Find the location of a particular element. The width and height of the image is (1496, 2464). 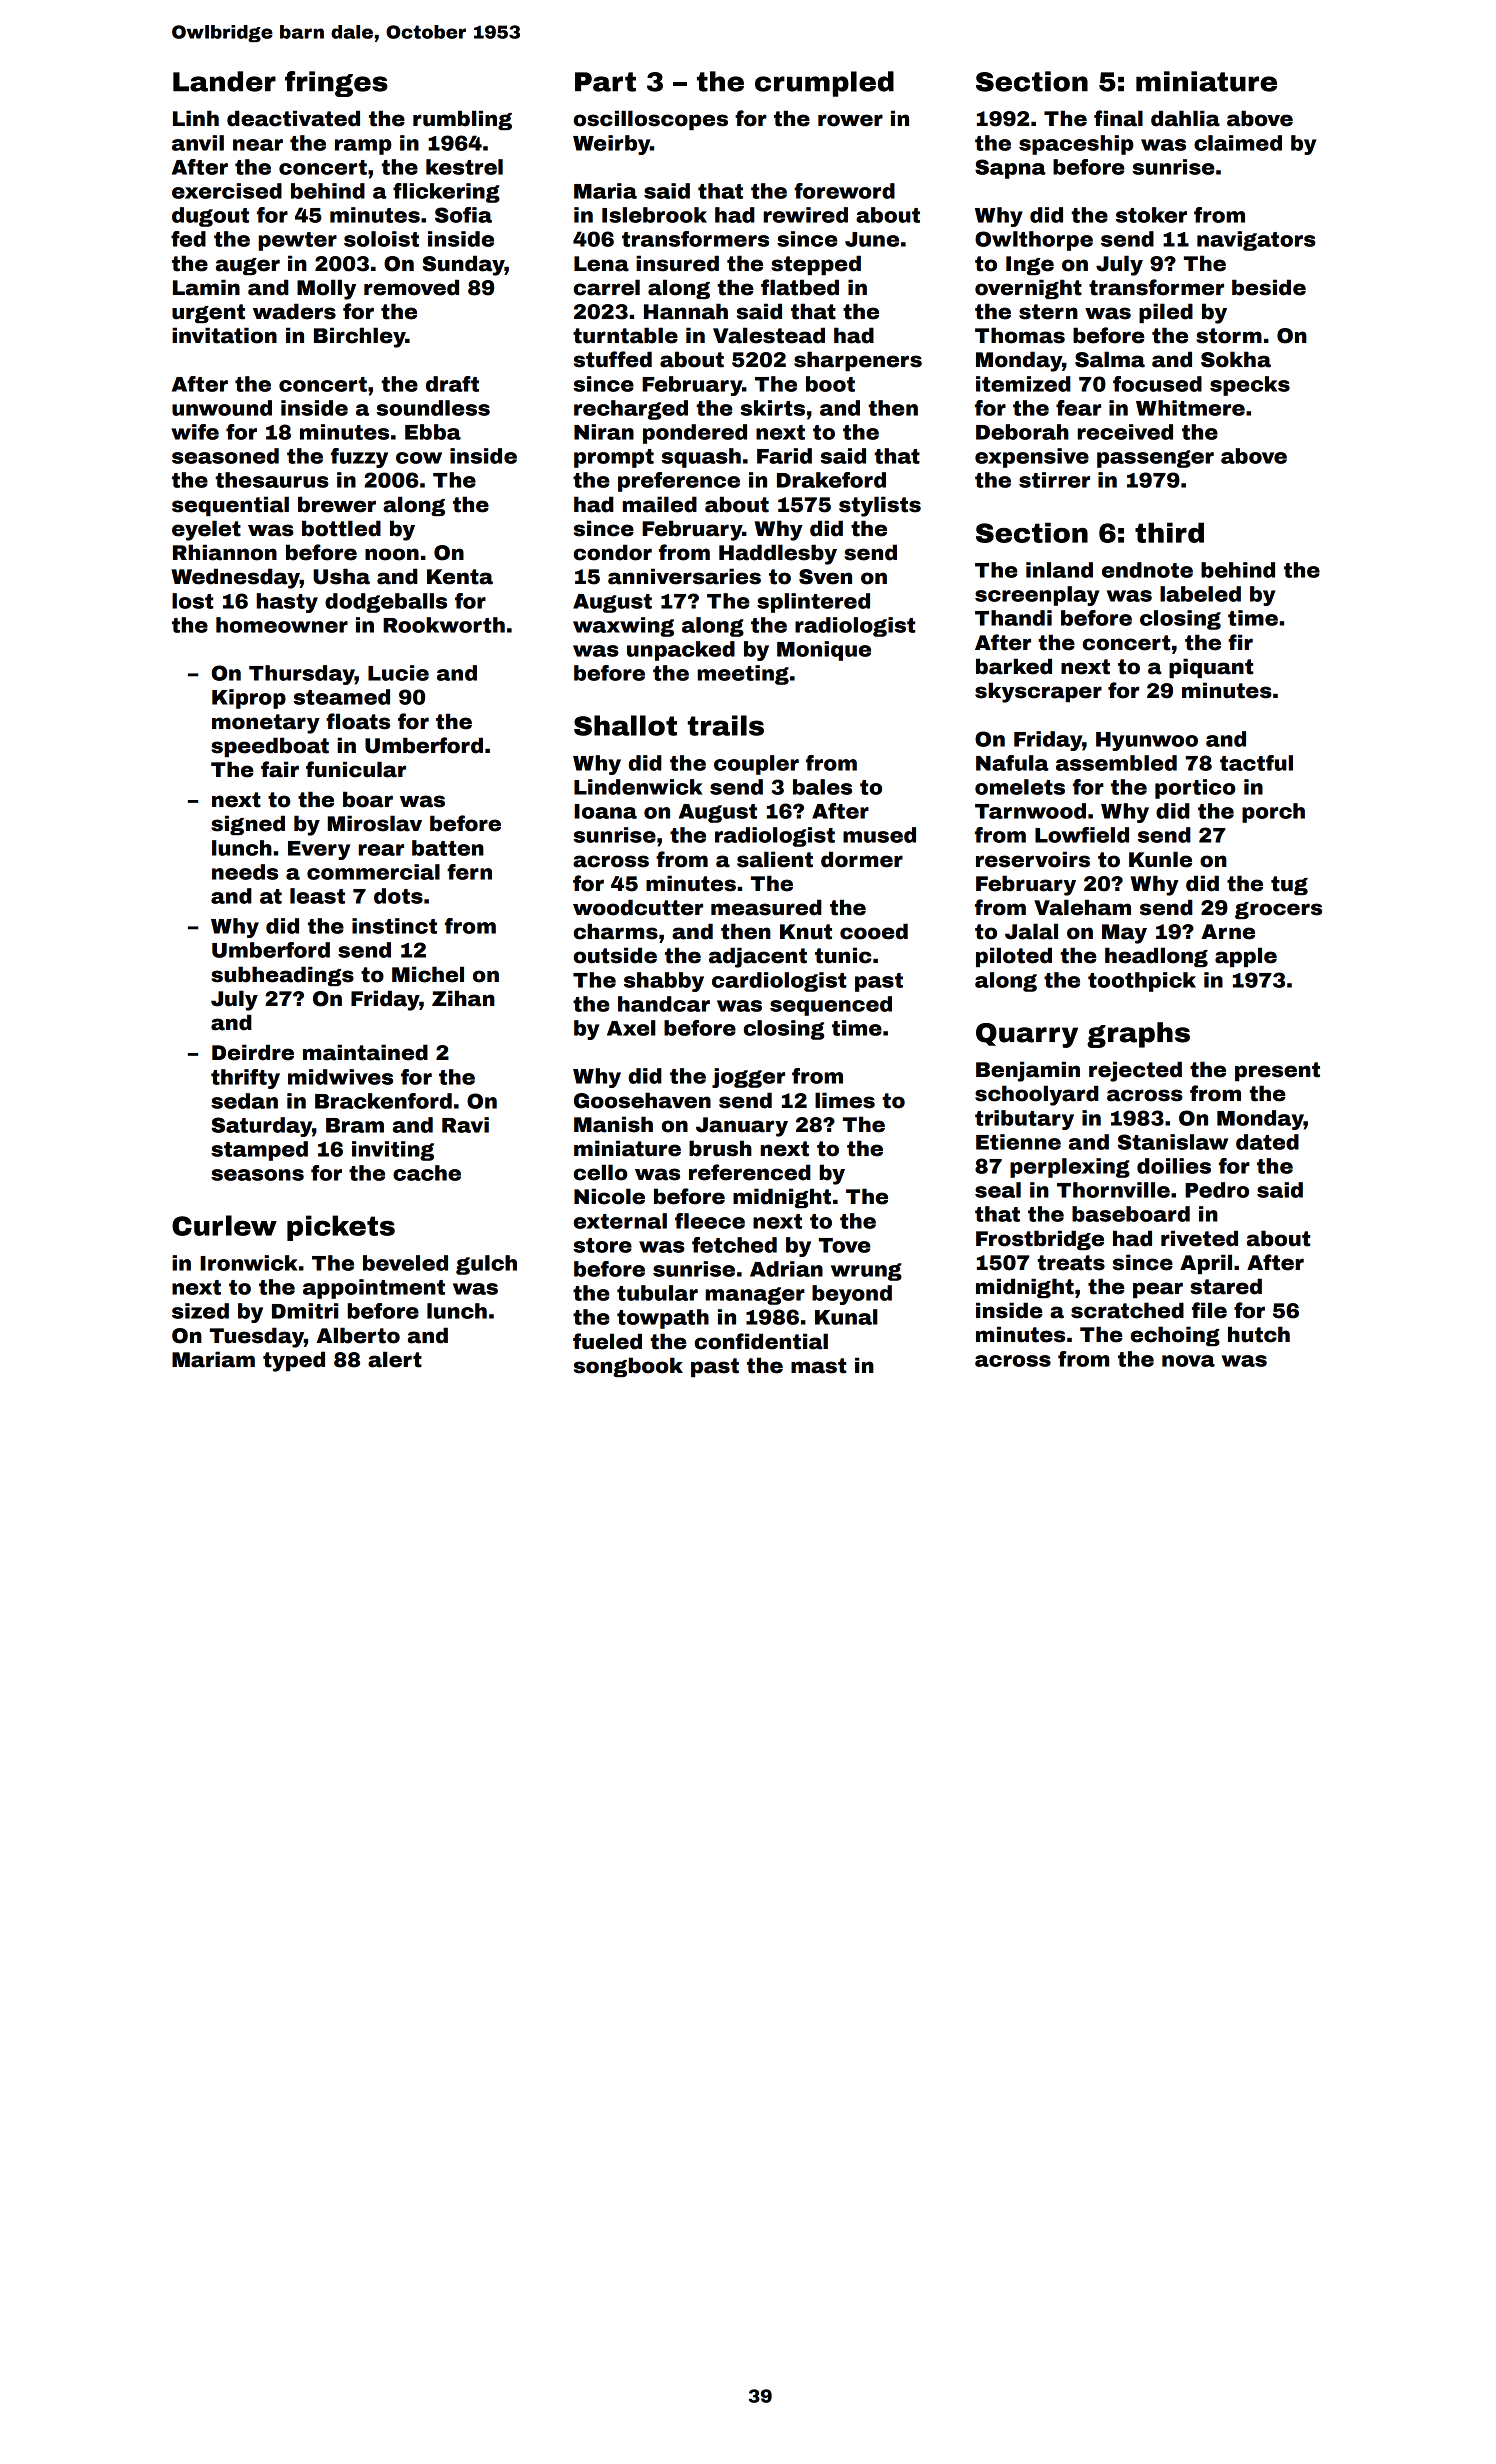

songbook is located at coordinates (628, 1367).
